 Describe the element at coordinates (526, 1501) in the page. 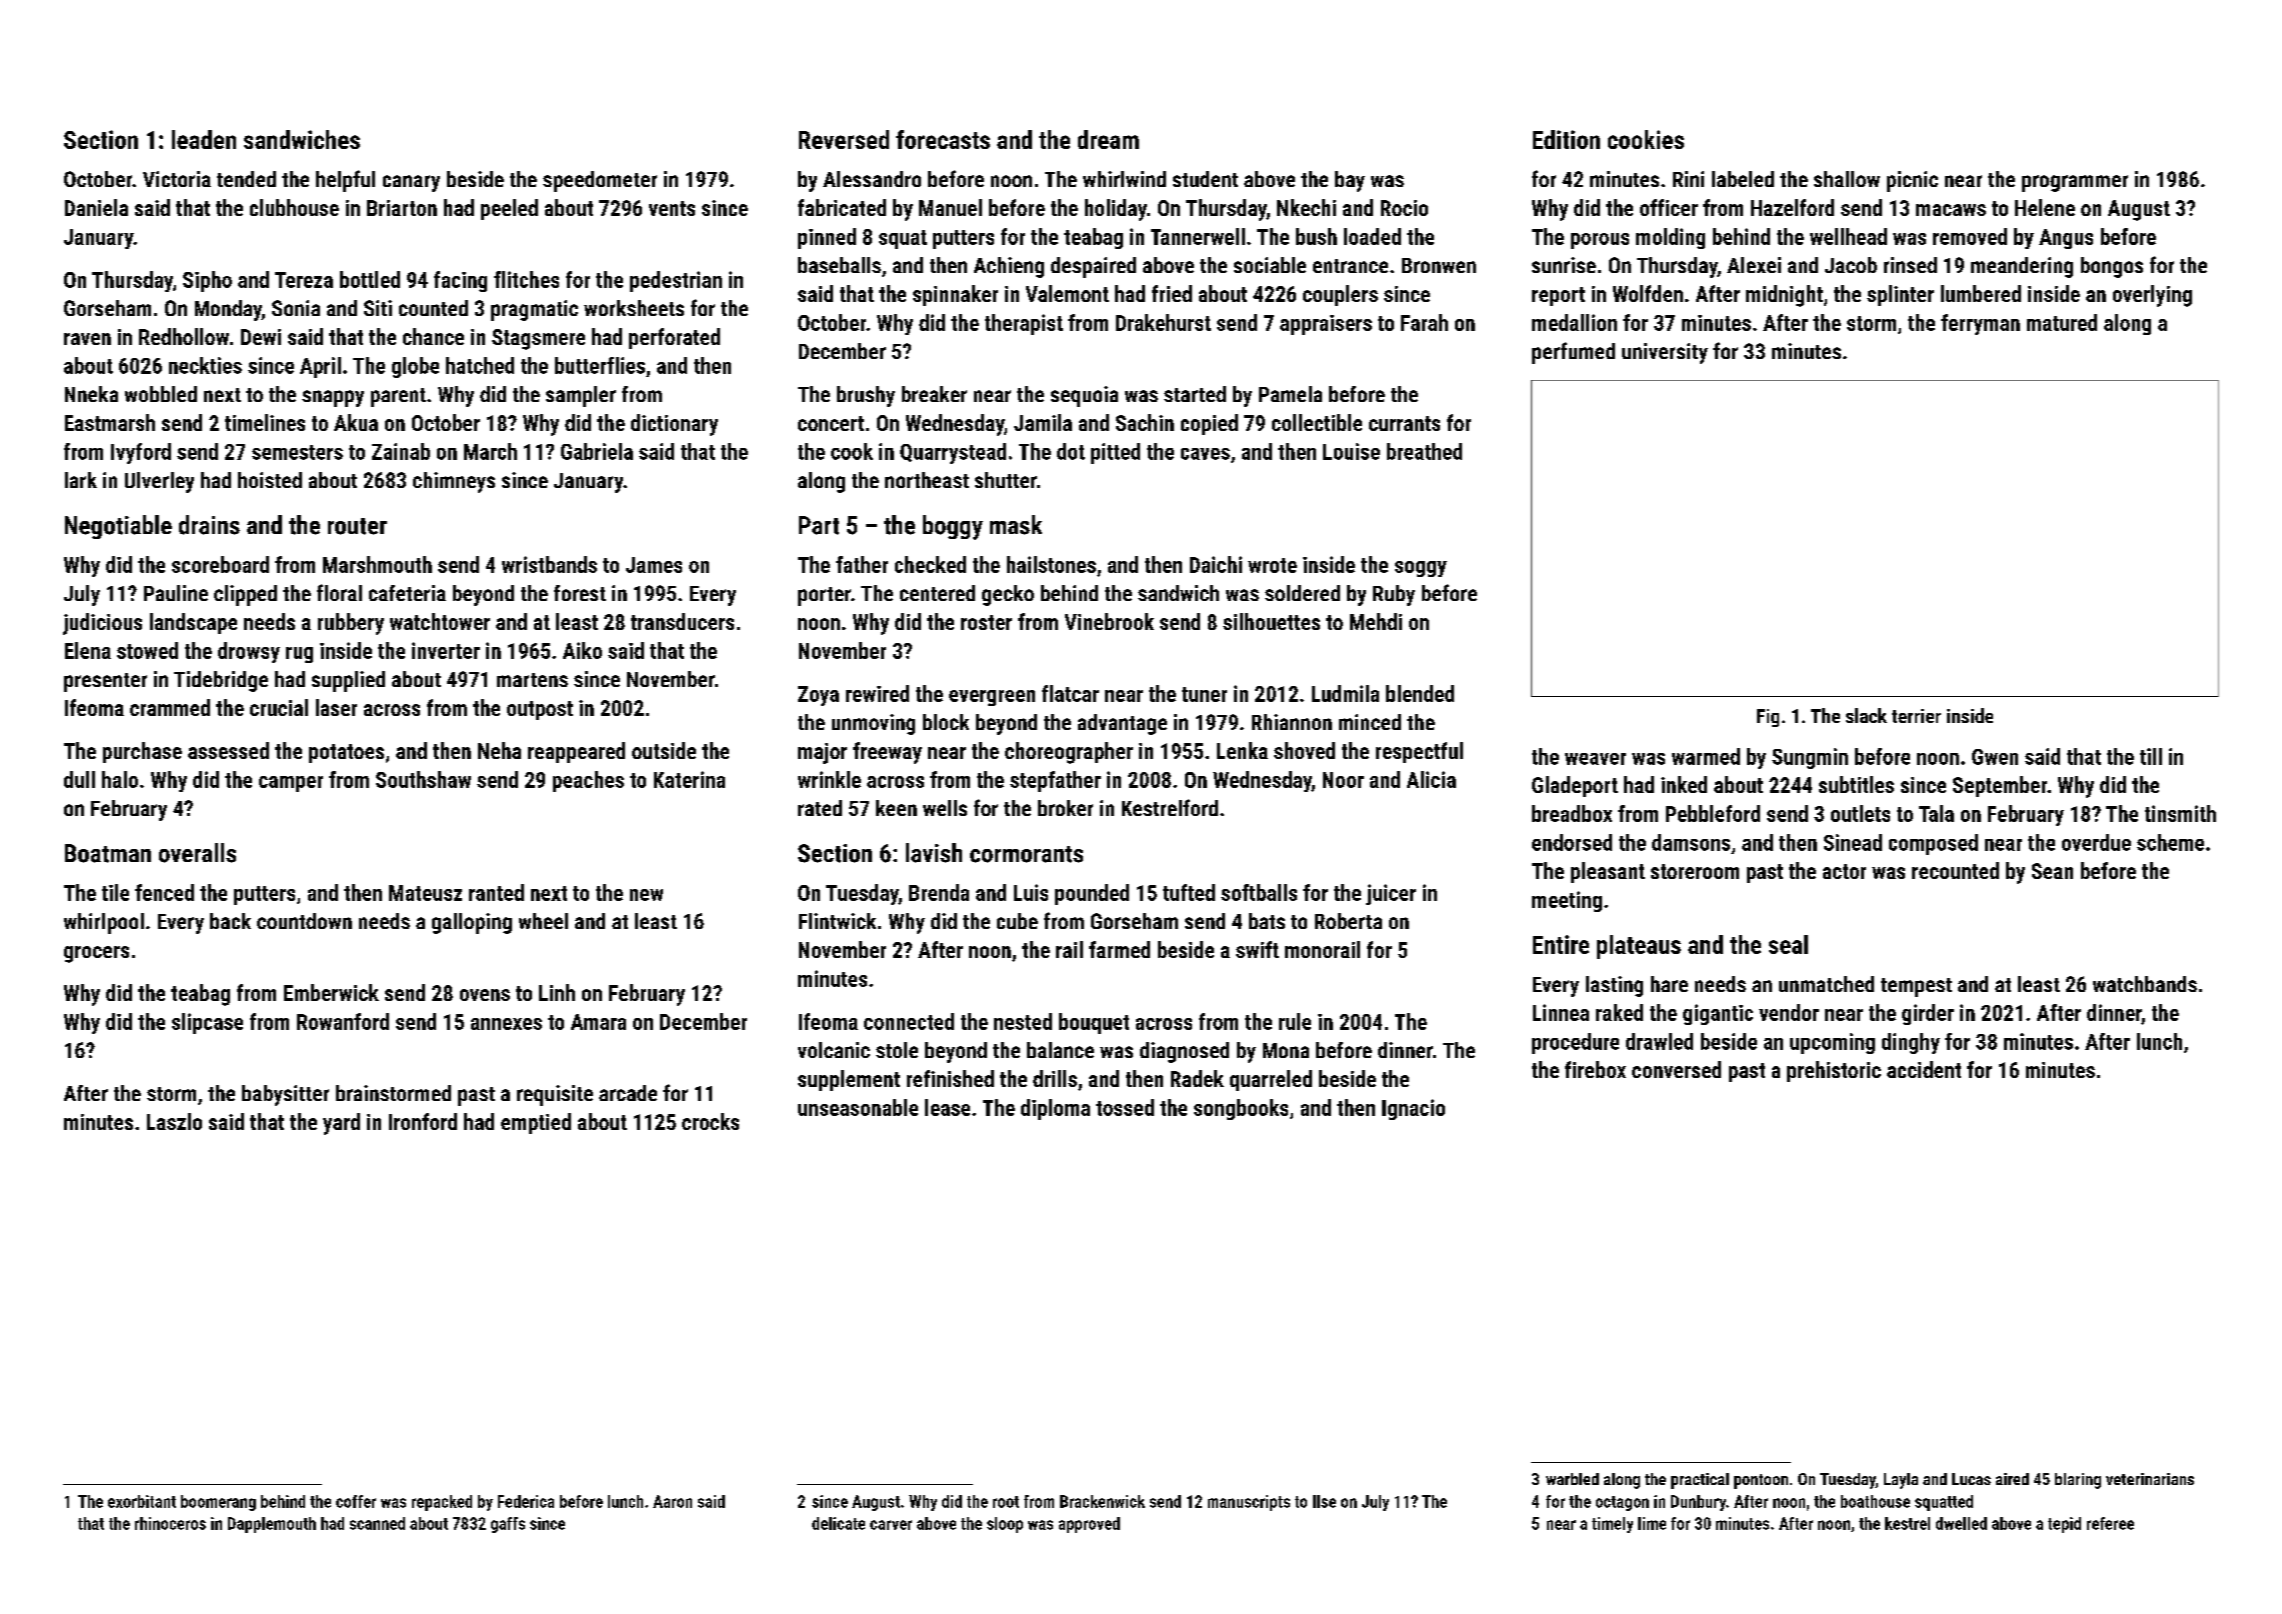

I see `Federica` at that location.
